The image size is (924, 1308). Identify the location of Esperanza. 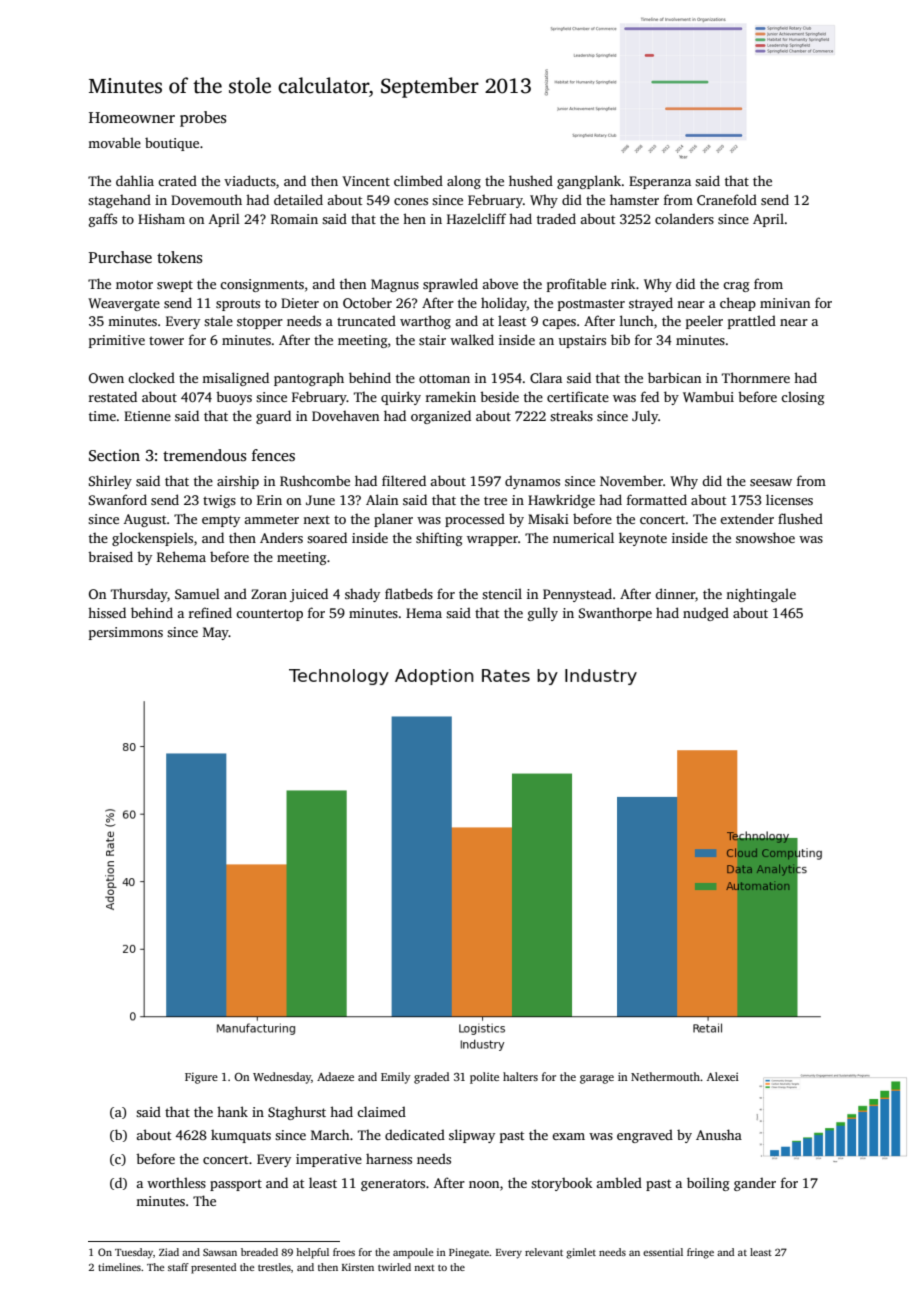
(660, 182).
